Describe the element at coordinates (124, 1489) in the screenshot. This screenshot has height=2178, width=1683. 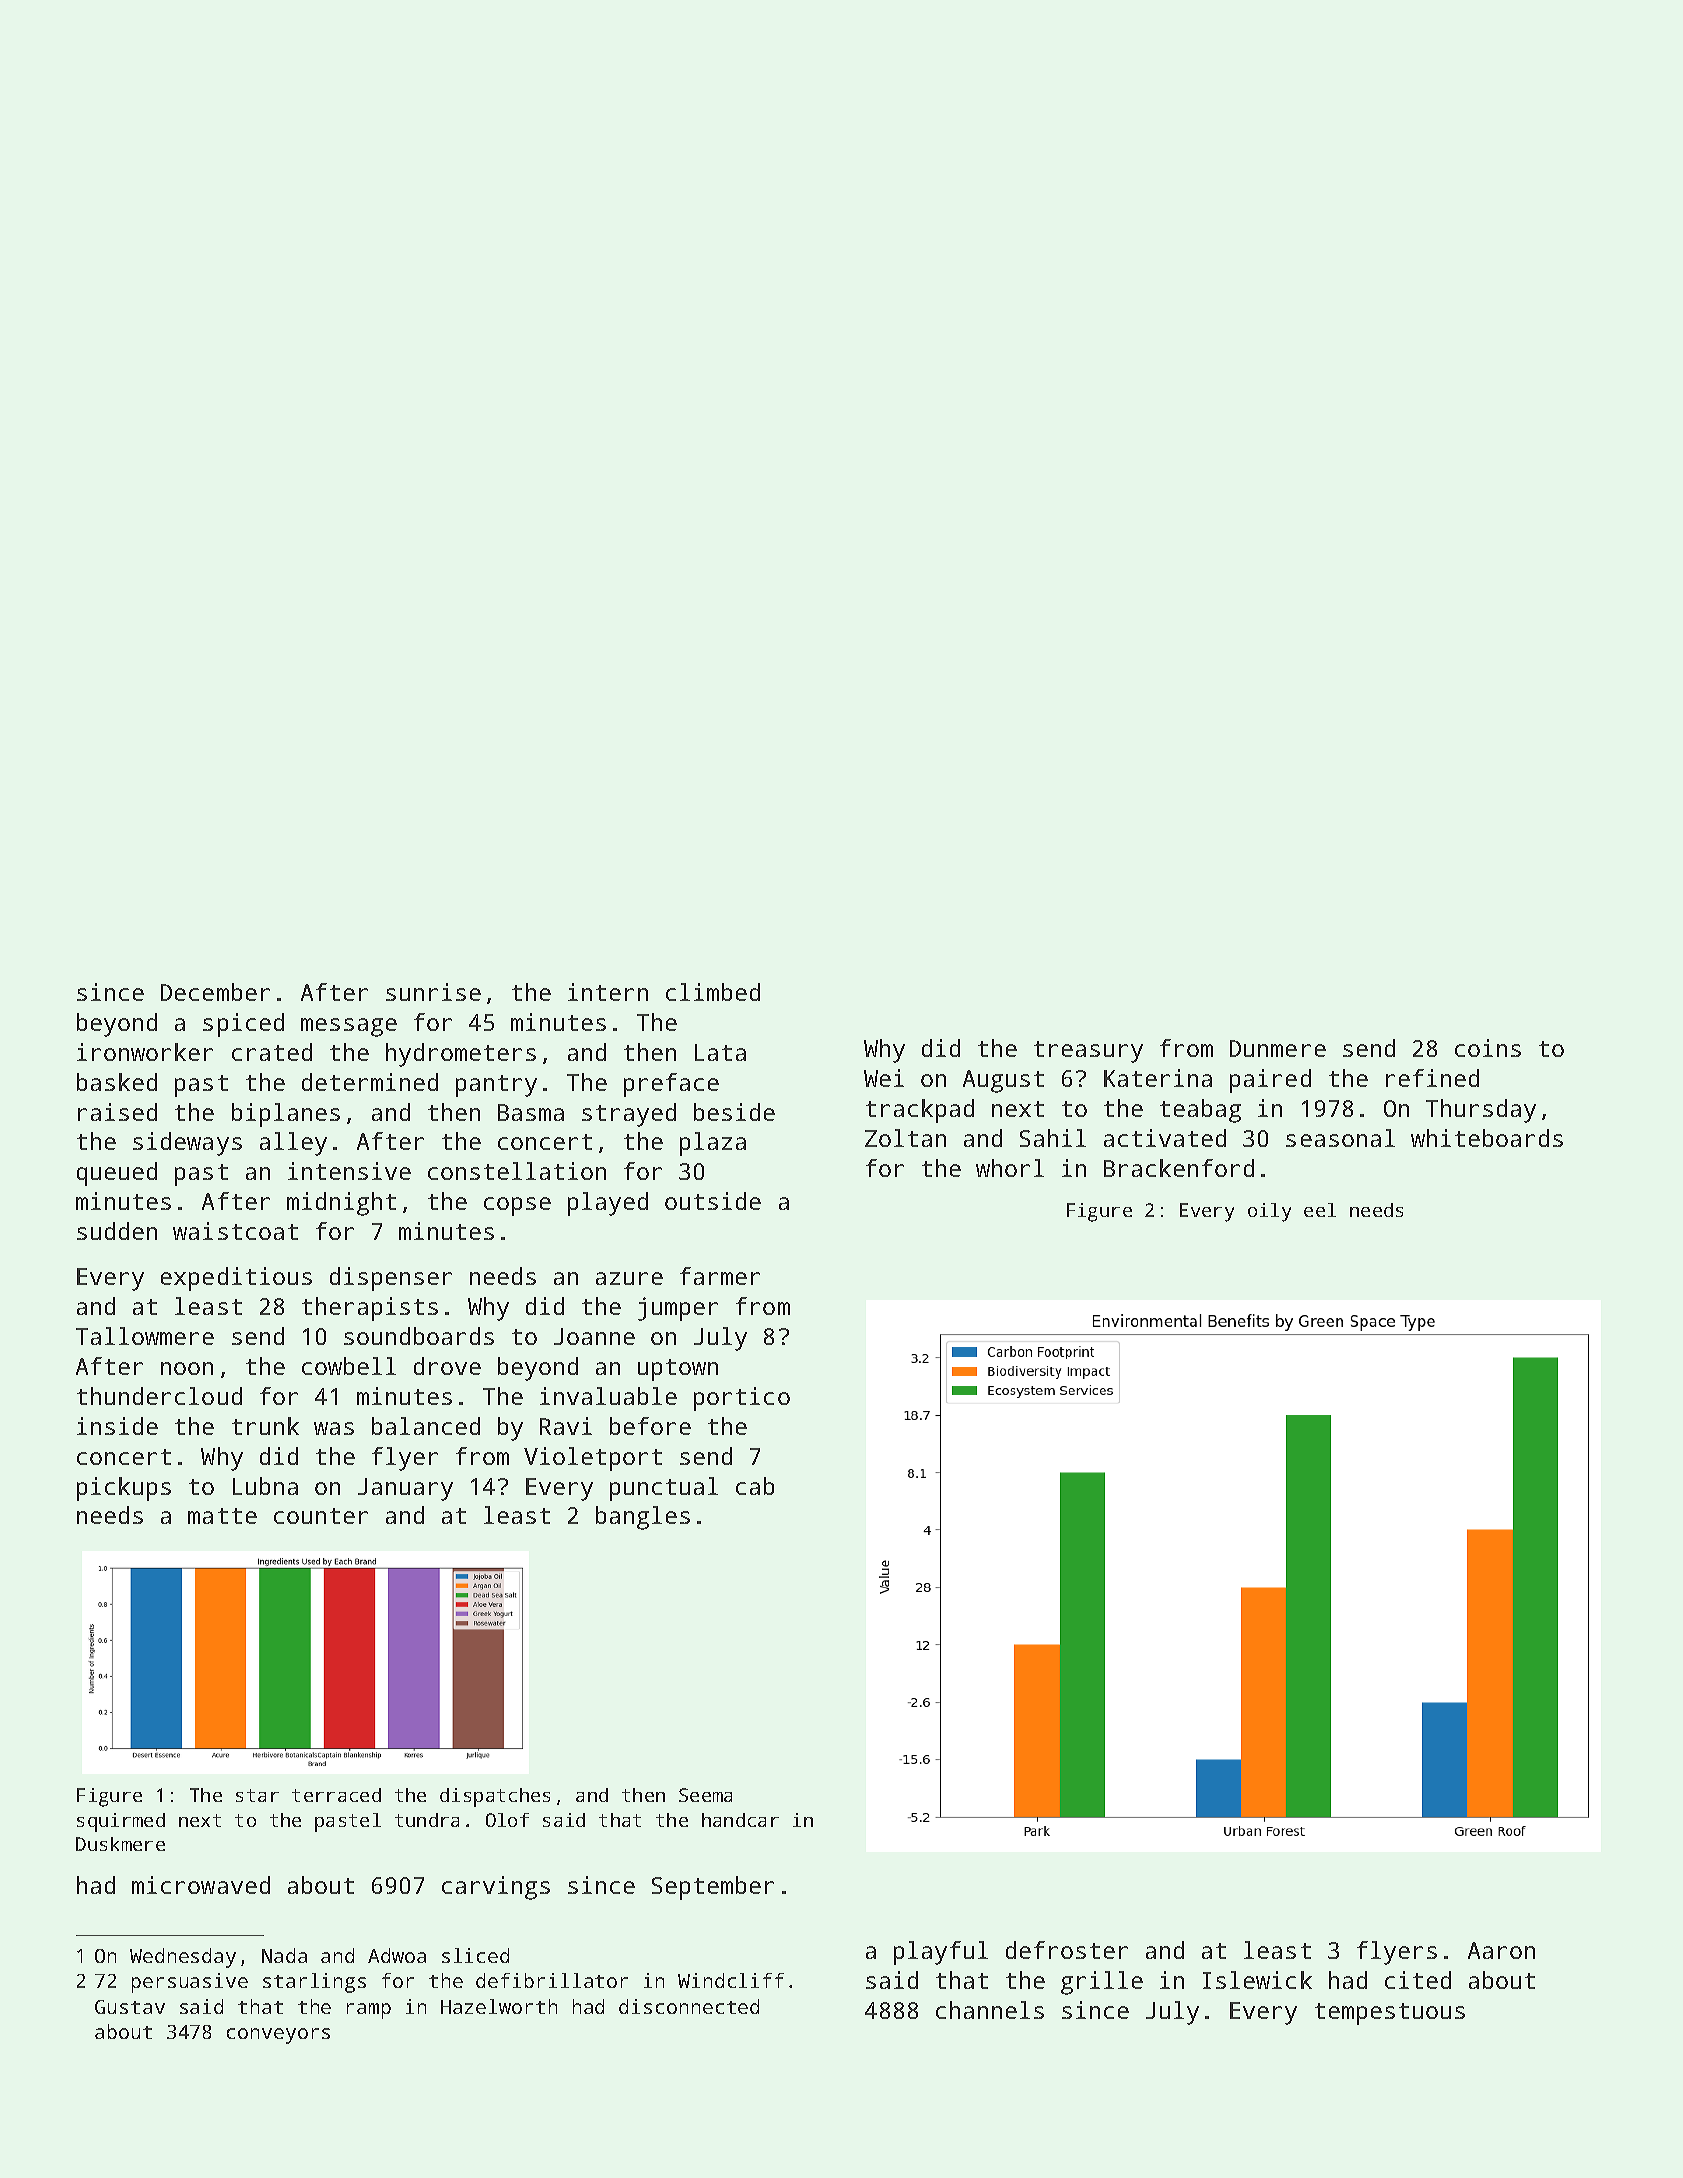
I see `pickups` at that location.
